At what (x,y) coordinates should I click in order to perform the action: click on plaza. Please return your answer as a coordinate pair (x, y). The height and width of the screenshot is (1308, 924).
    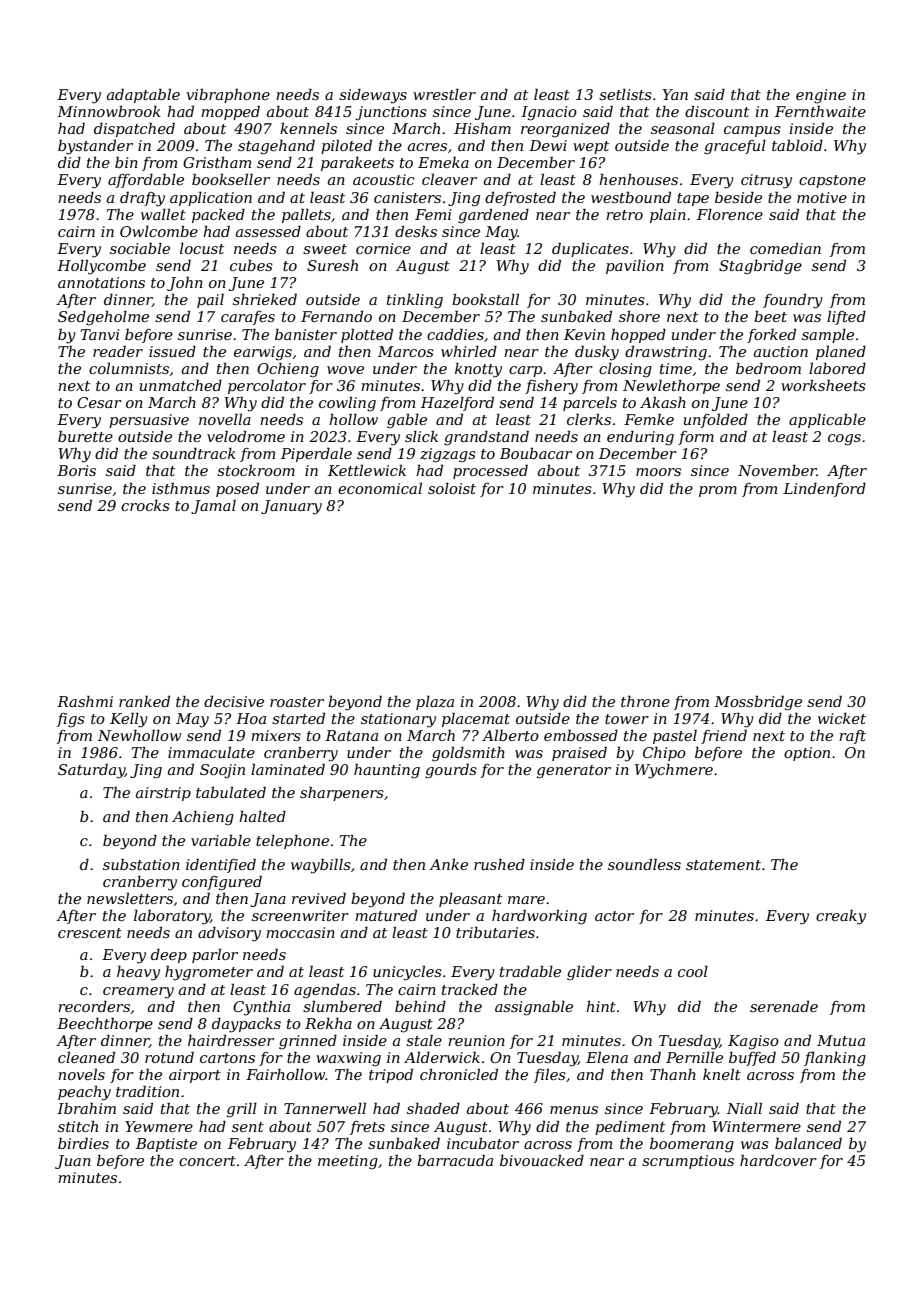
    Looking at the image, I should click on (435, 703).
